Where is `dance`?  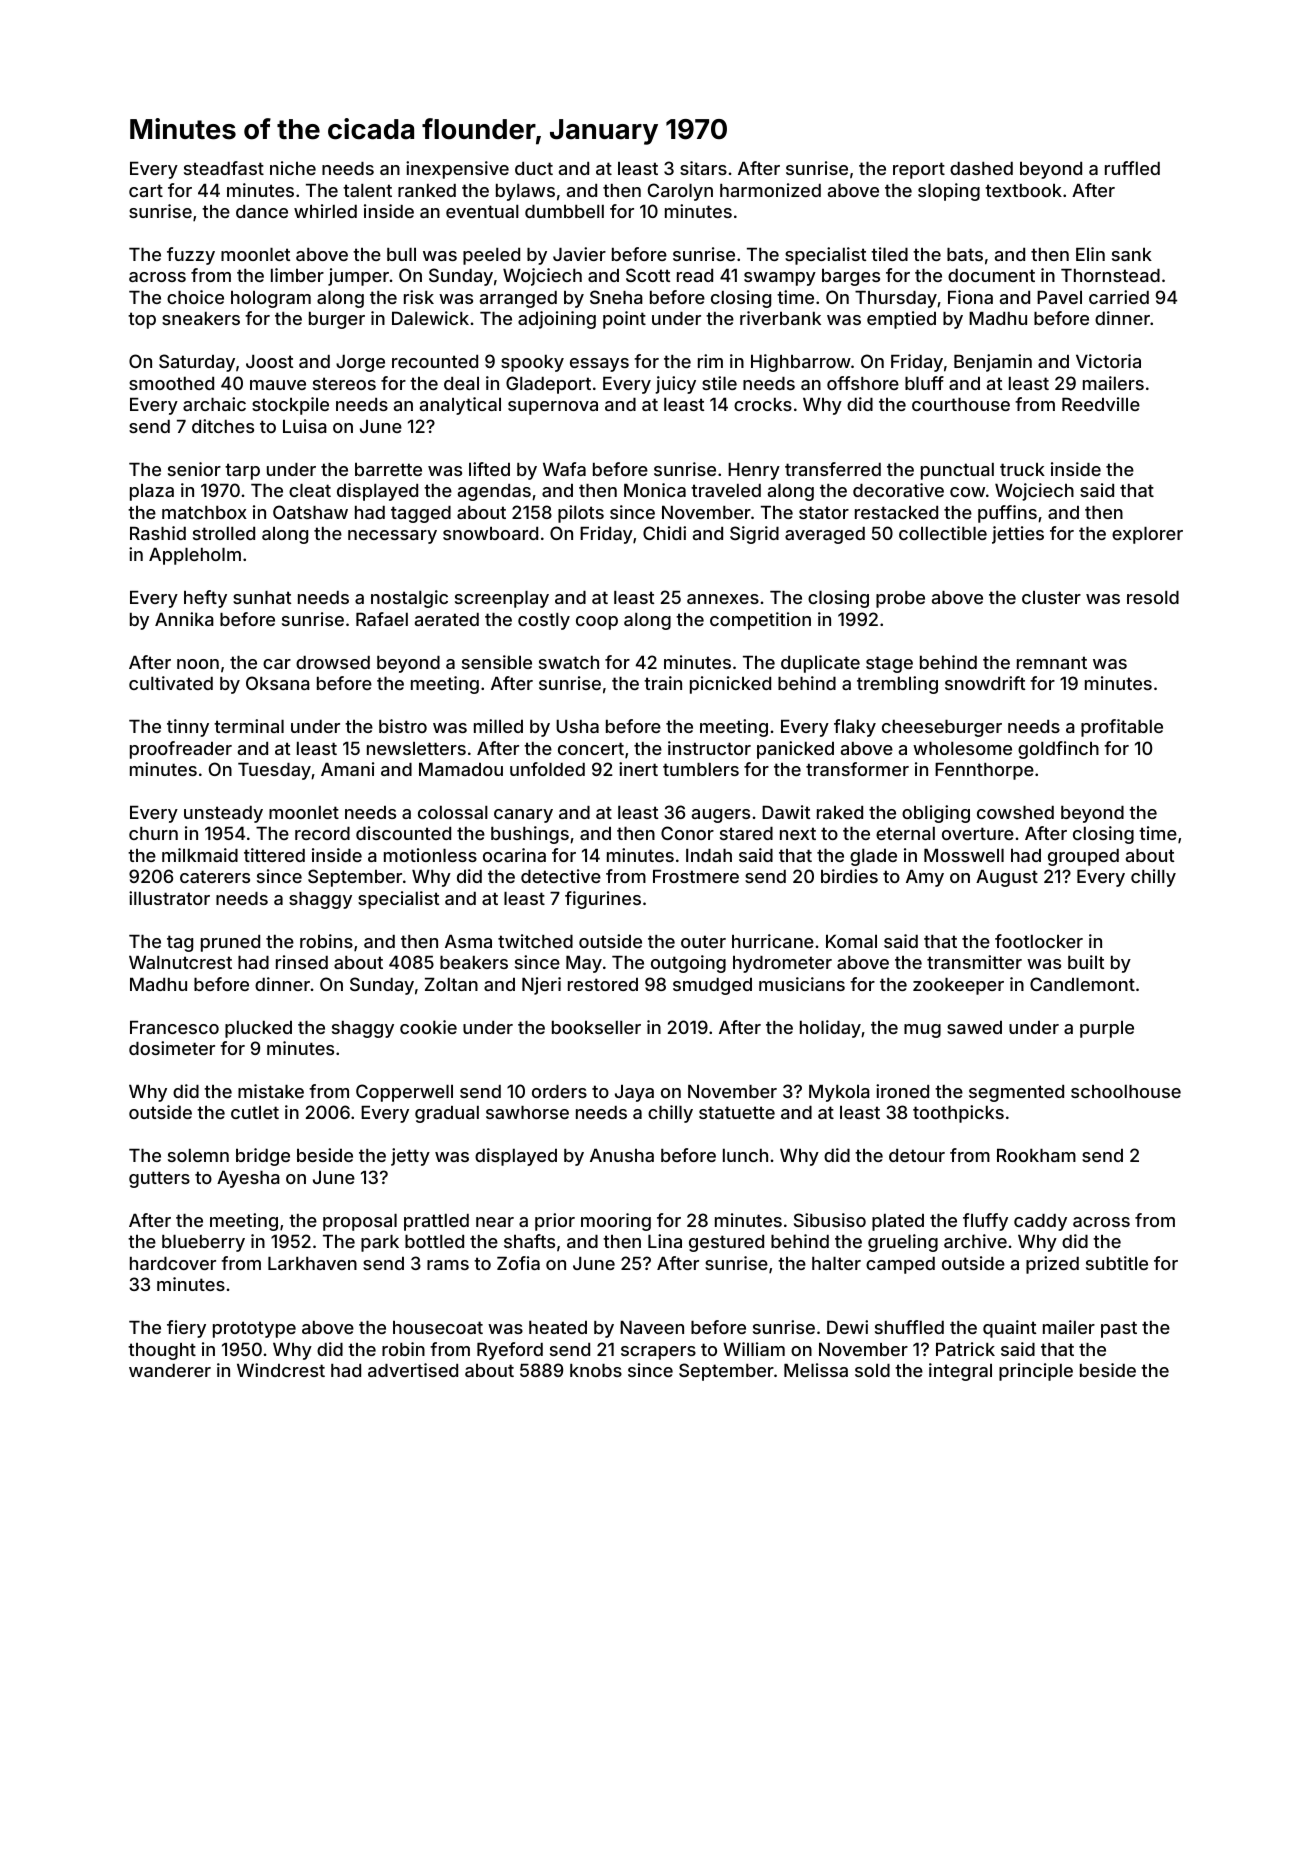
dance is located at coordinates (262, 211).
